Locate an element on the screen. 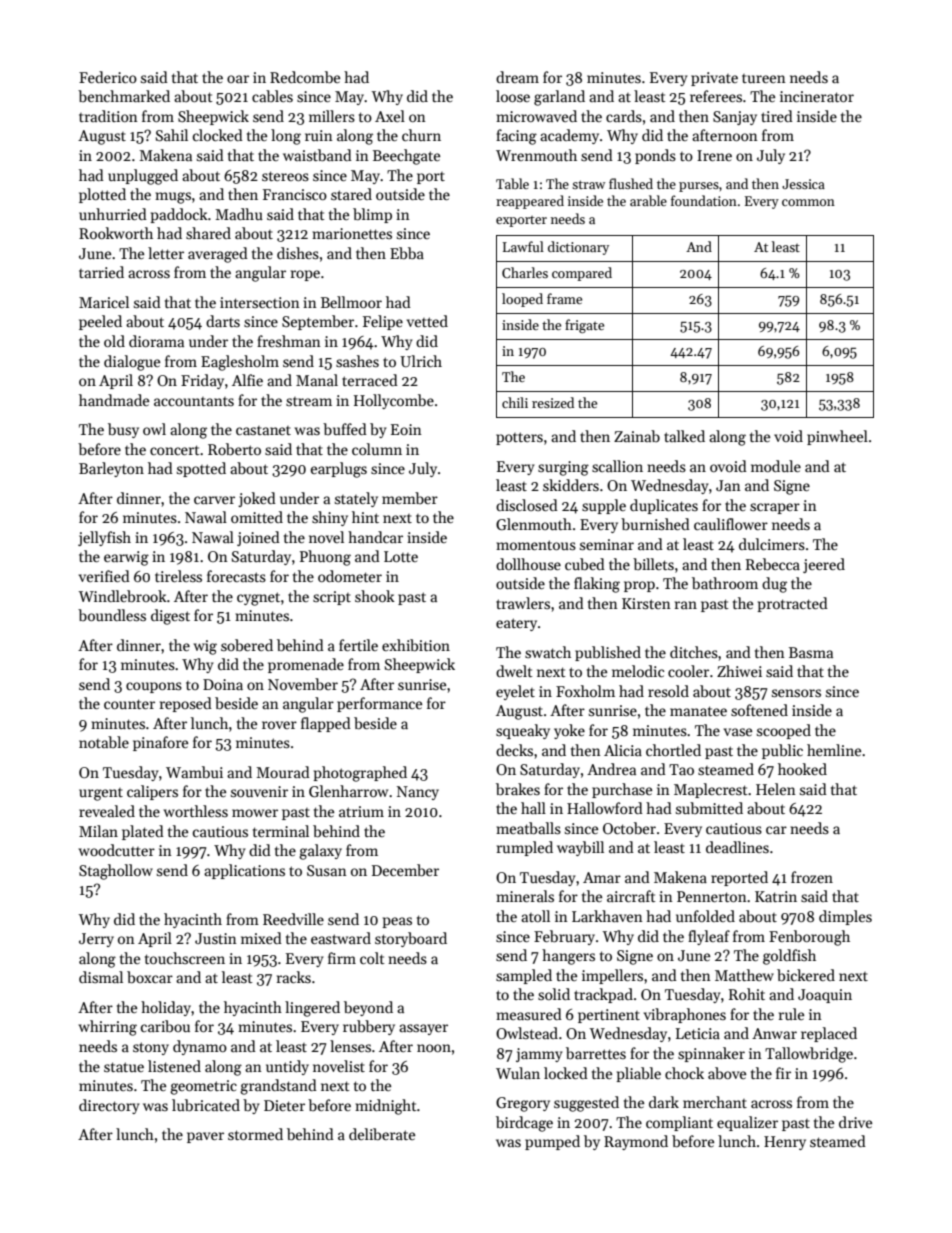  stormed is located at coordinates (255, 1134).
